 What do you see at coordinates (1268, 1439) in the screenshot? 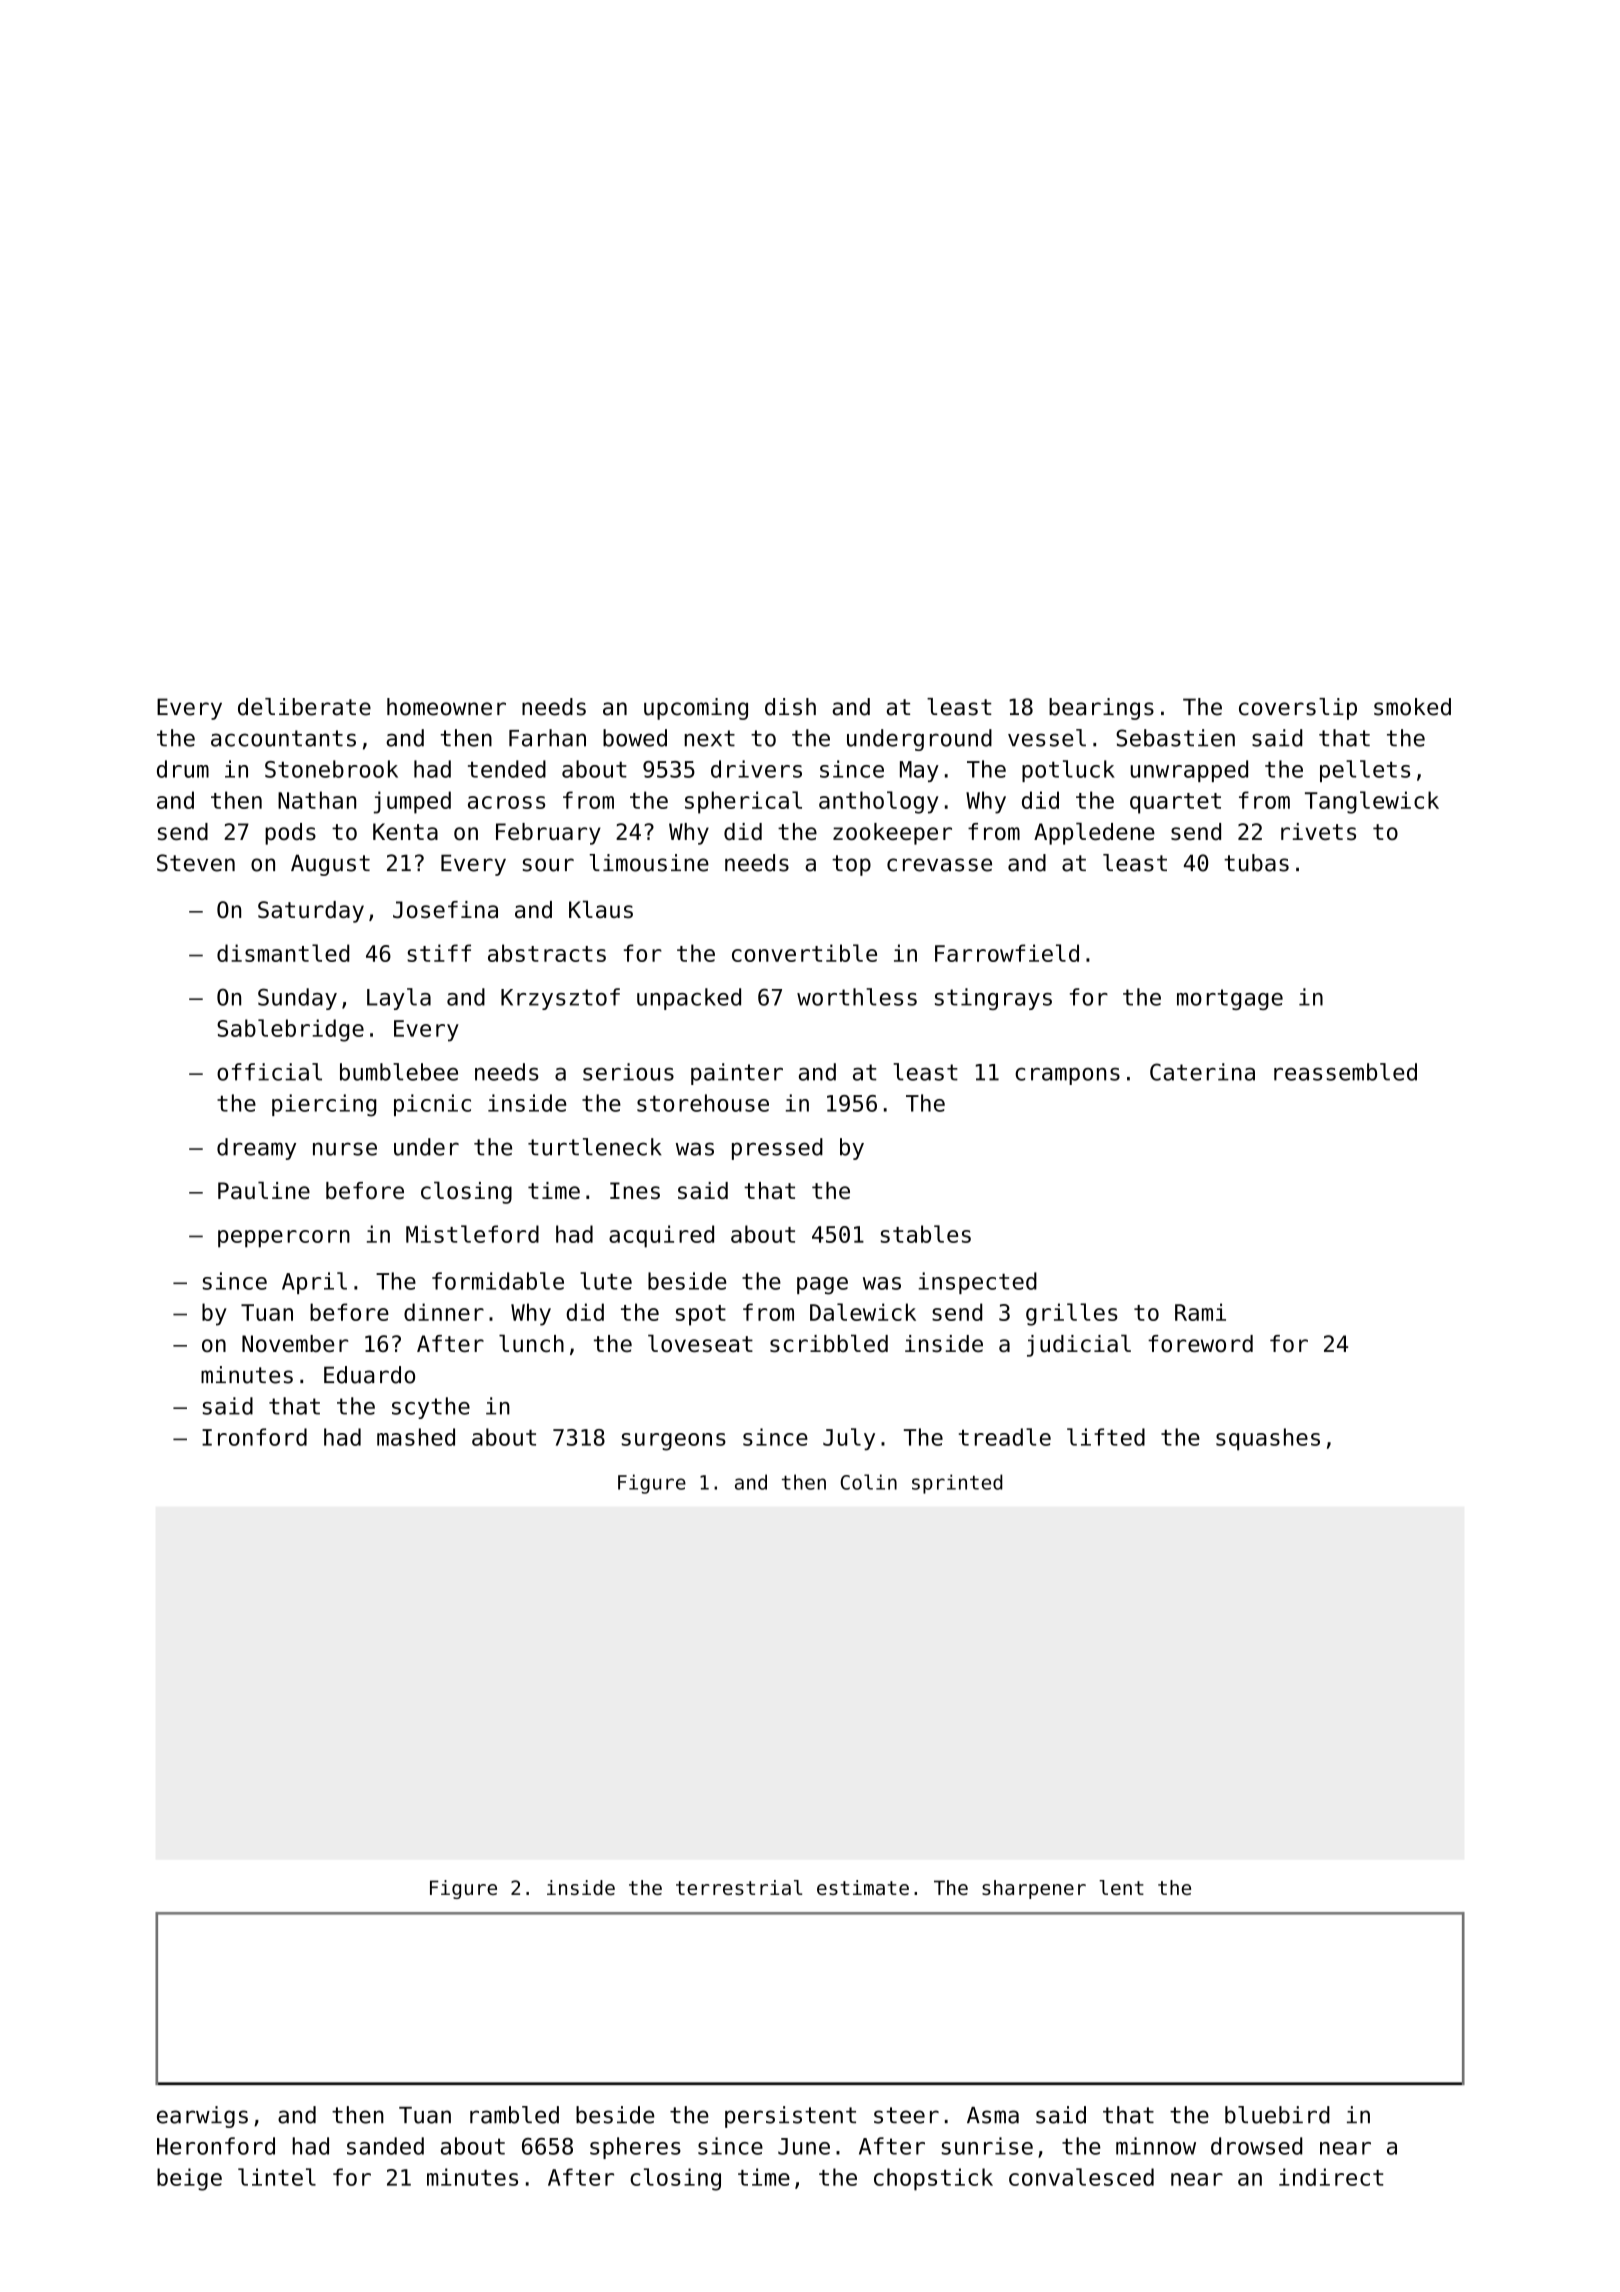
I see `squashes` at bounding box center [1268, 1439].
